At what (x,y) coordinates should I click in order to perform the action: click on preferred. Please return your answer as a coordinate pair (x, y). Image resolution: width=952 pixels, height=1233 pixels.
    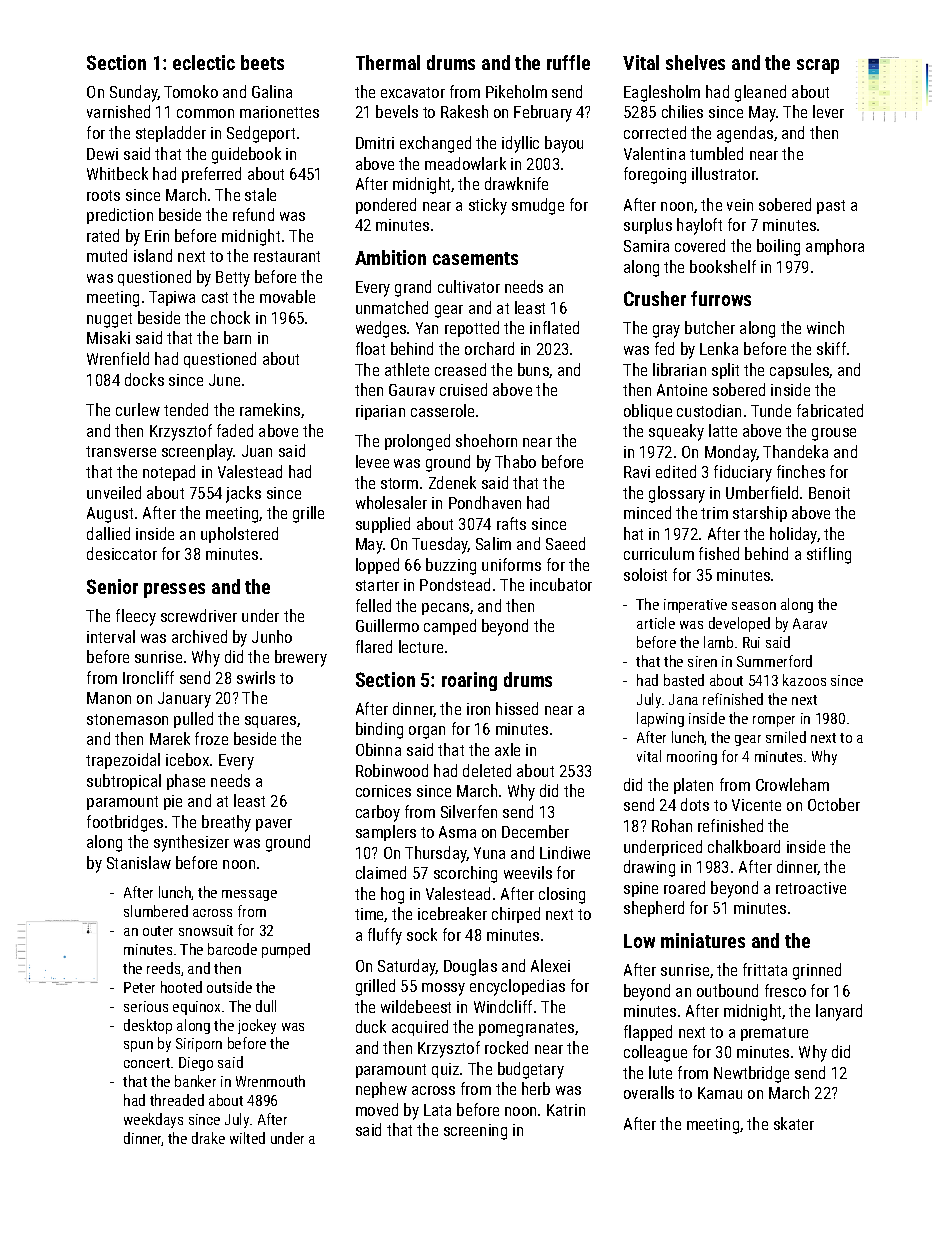
    Looking at the image, I should click on (211, 175).
